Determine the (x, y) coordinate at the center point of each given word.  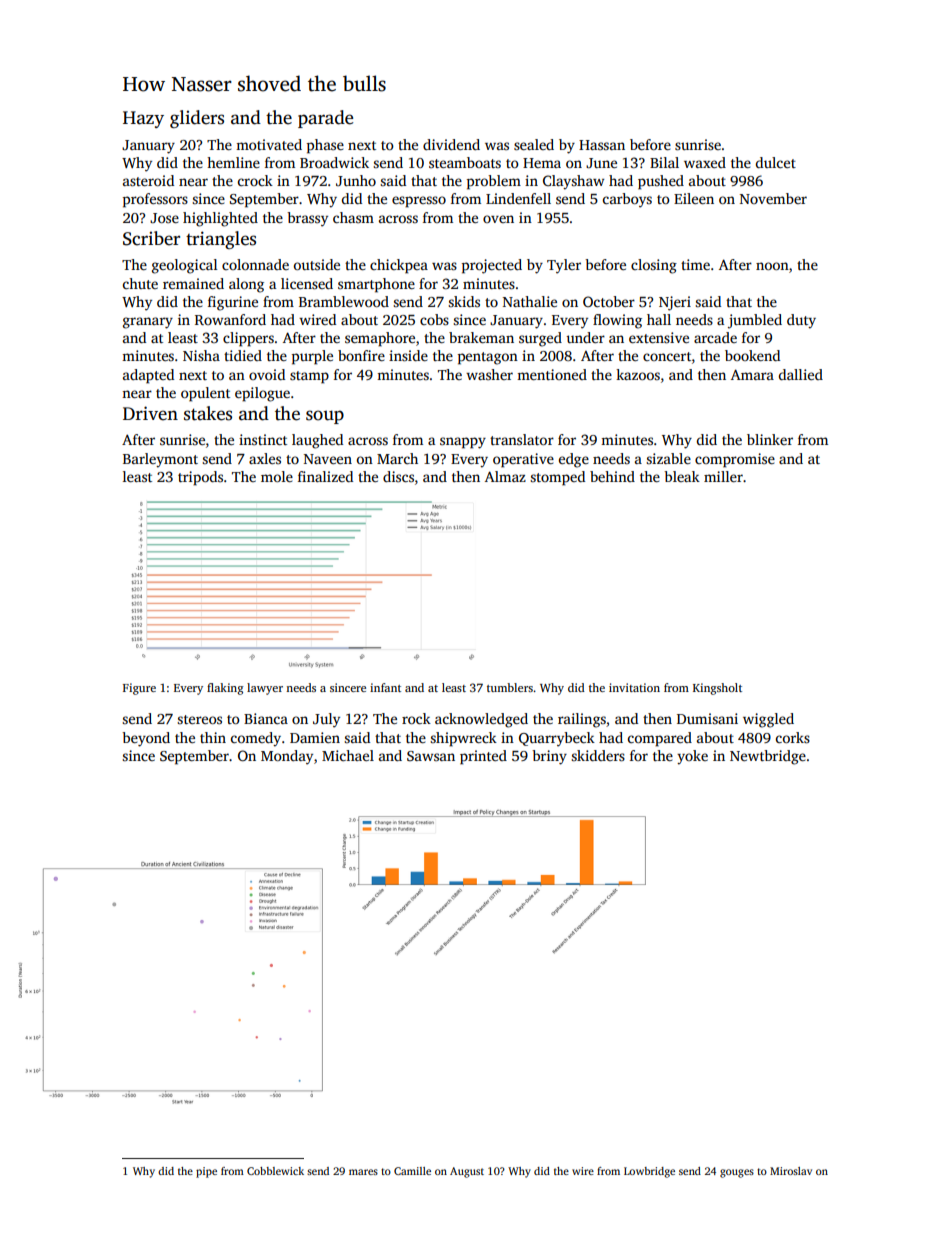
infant (385, 687)
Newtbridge (768, 757)
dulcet (776, 162)
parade (325, 119)
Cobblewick (275, 1171)
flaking (225, 689)
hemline (233, 162)
